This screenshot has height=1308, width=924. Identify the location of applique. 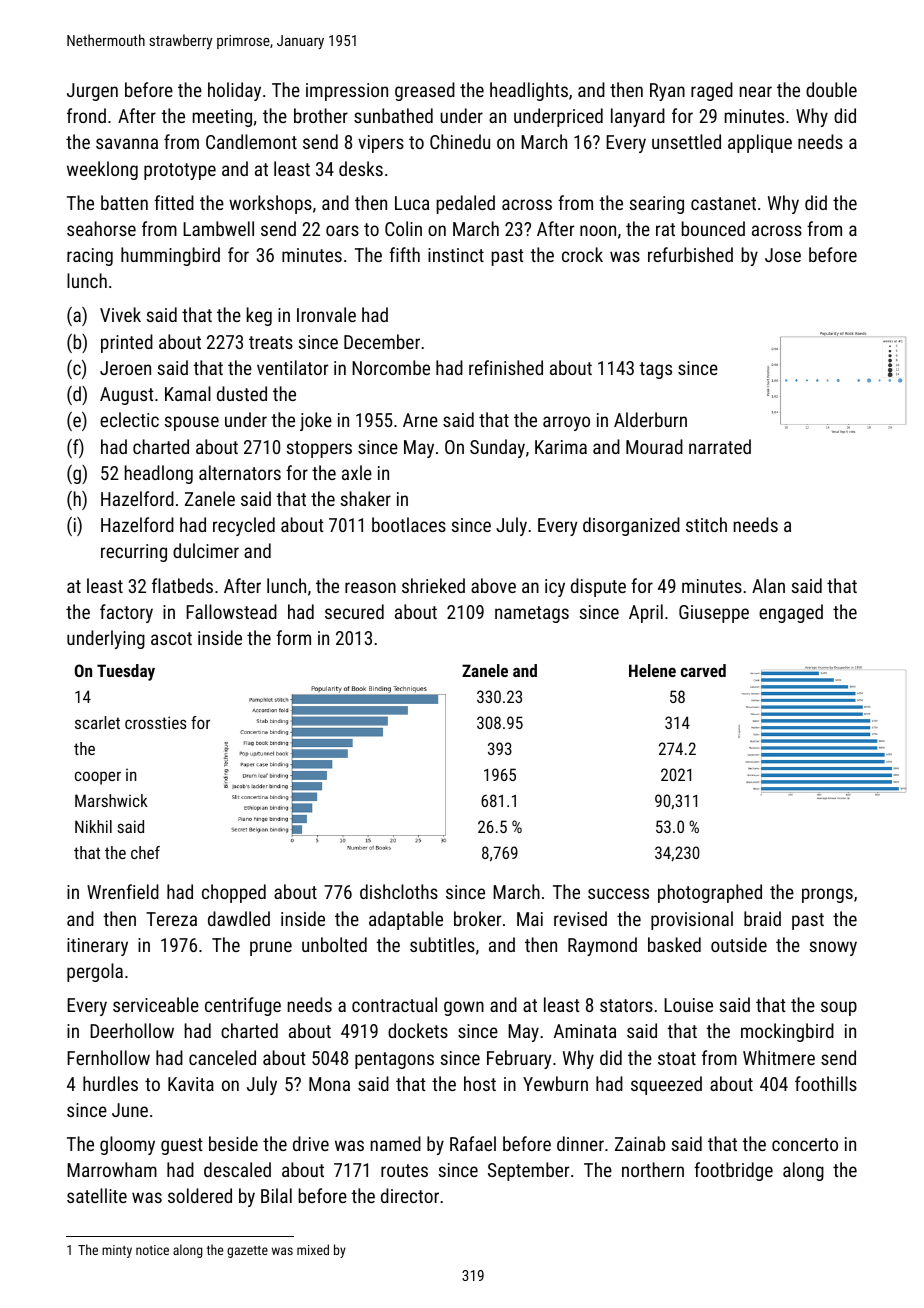
(760, 143).
